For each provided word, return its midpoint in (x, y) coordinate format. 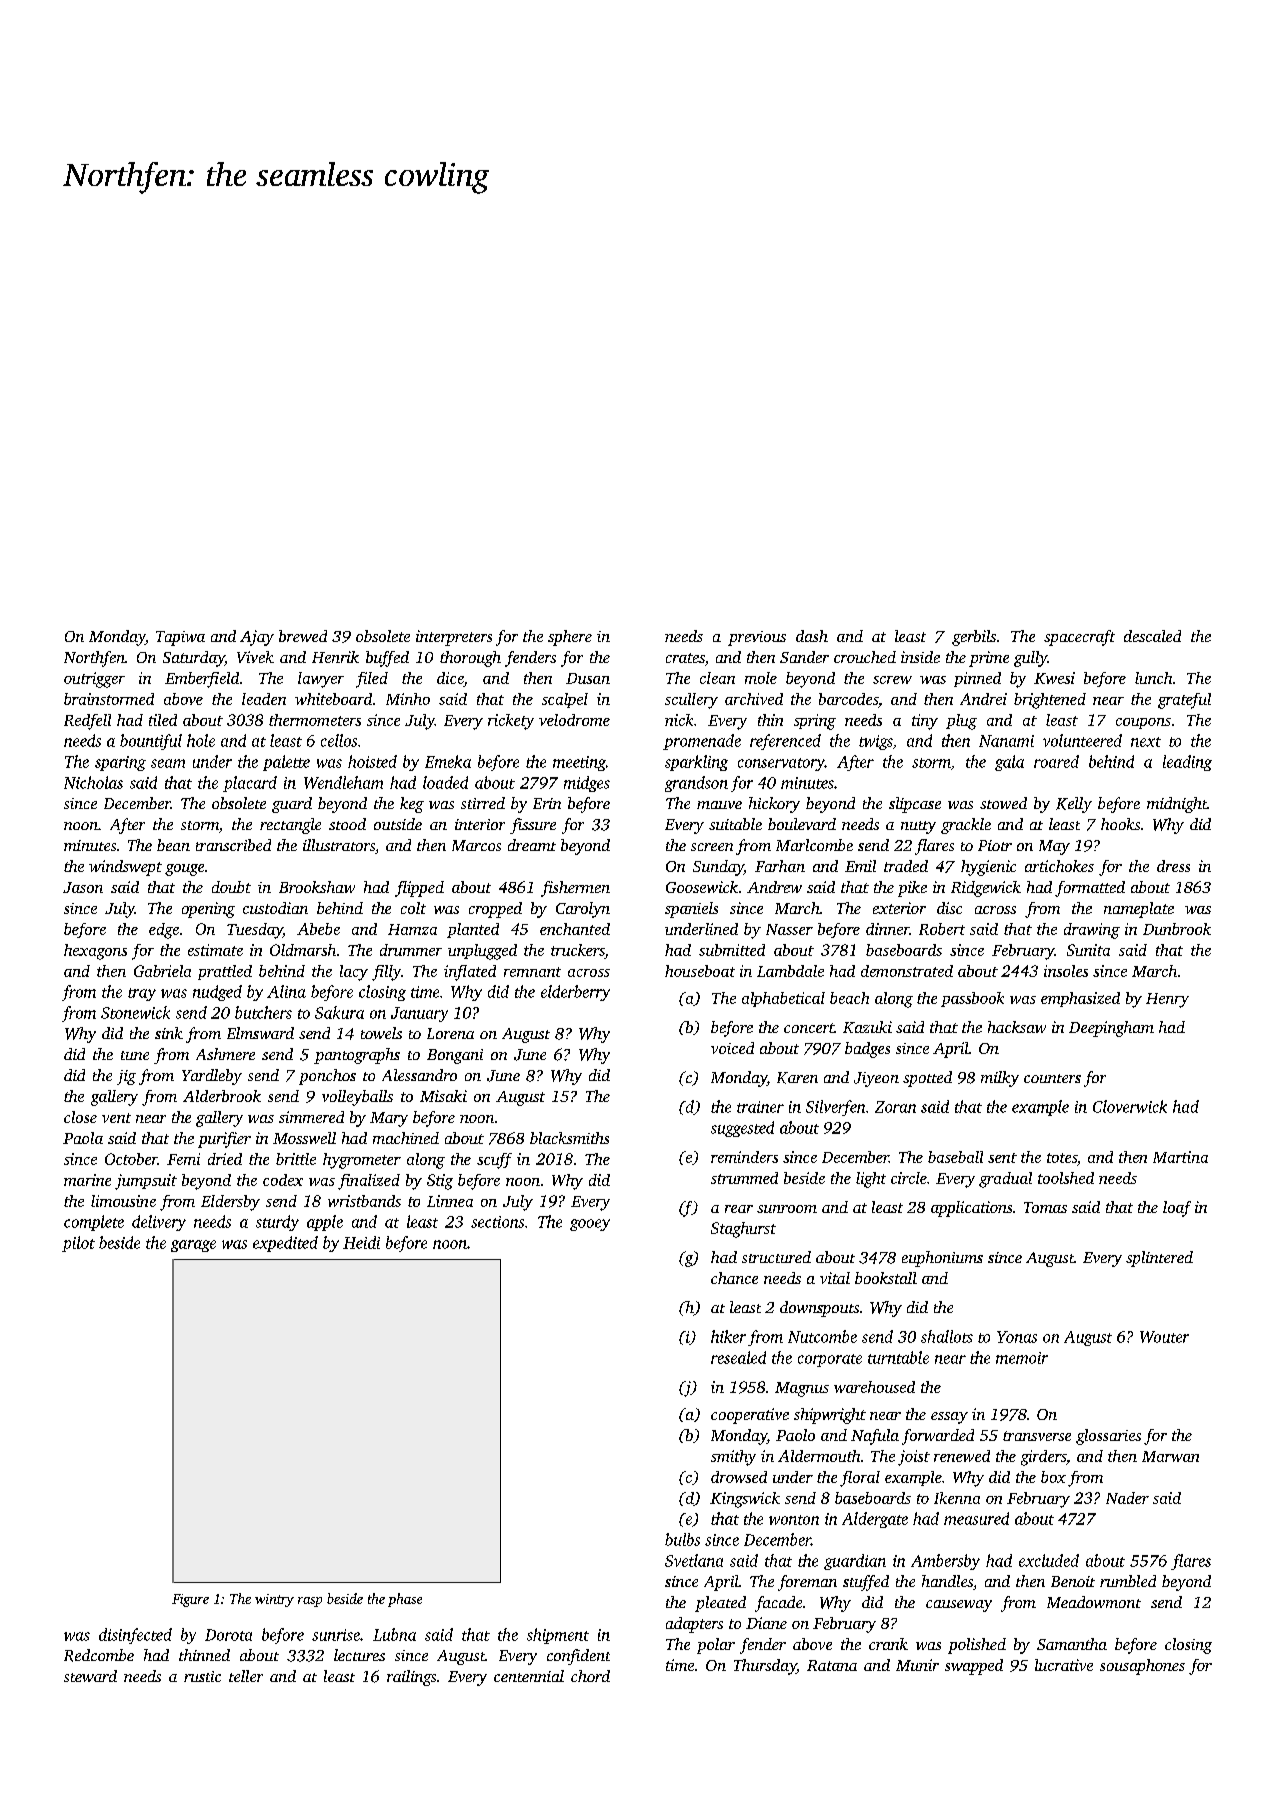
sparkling (696, 763)
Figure (190, 1600)
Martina (1180, 1157)
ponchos (327, 1077)
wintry (274, 1600)
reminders (744, 1157)
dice (450, 679)
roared (1056, 761)
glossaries (1108, 1437)
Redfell (87, 722)
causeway (959, 1606)
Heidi (361, 1242)
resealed (738, 1357)
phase (405, 1600)
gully (1031, 659)
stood (347, 824)
